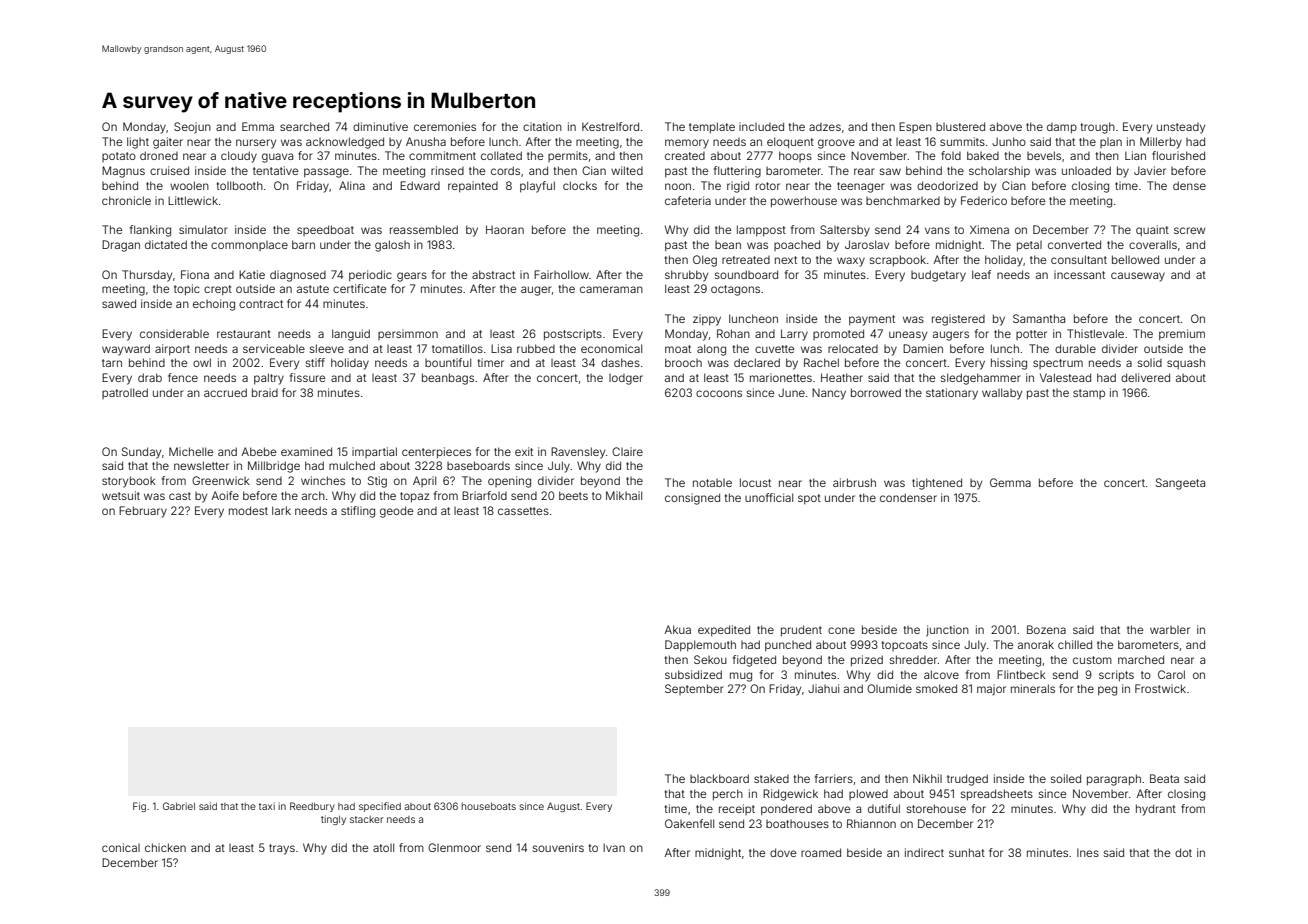  What do you see at coordinates (258, 451) in the image?
I see `Abebe` at bounding box center [258, 451].
